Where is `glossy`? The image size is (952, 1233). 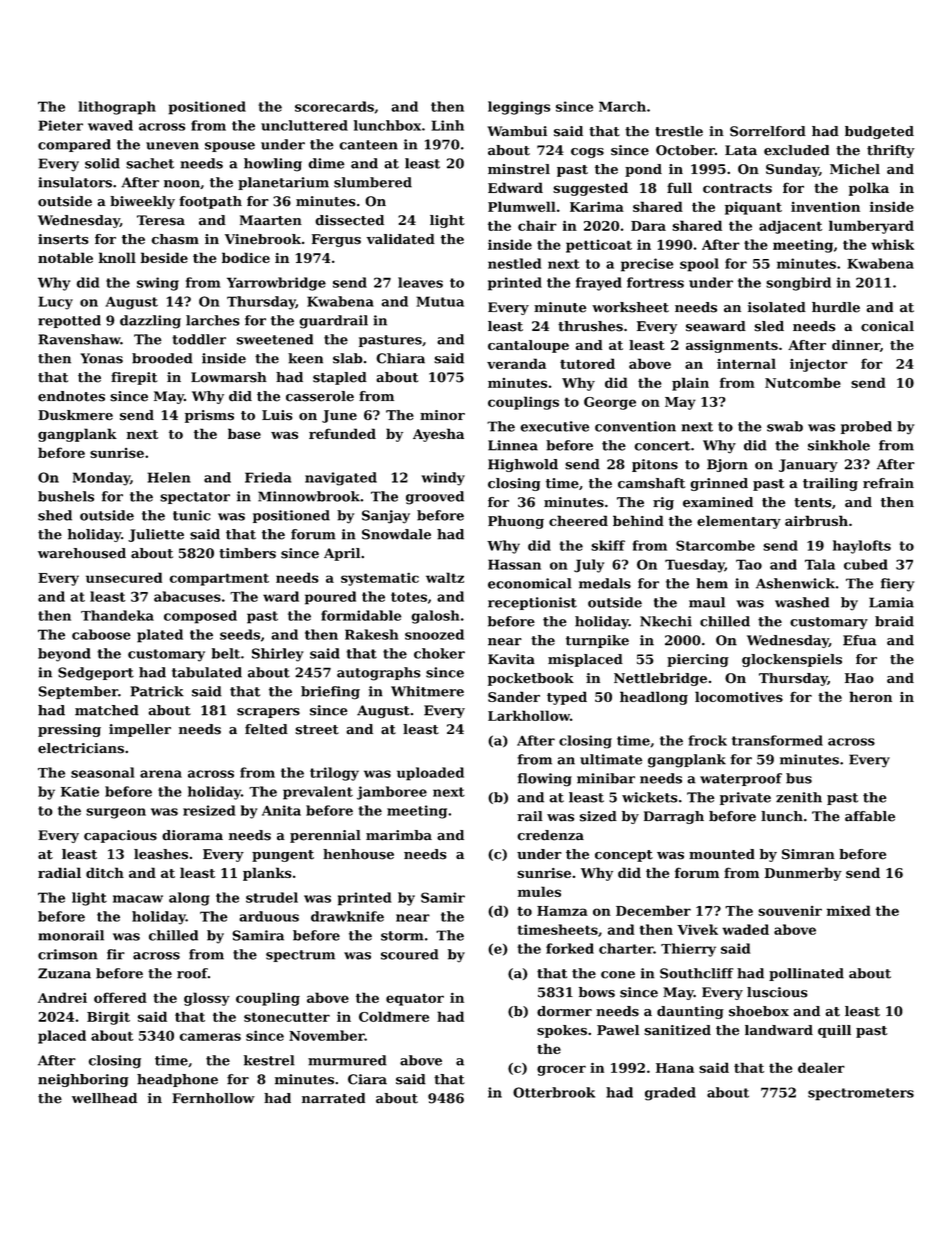 glossy is located at coordinates (207, 999).
